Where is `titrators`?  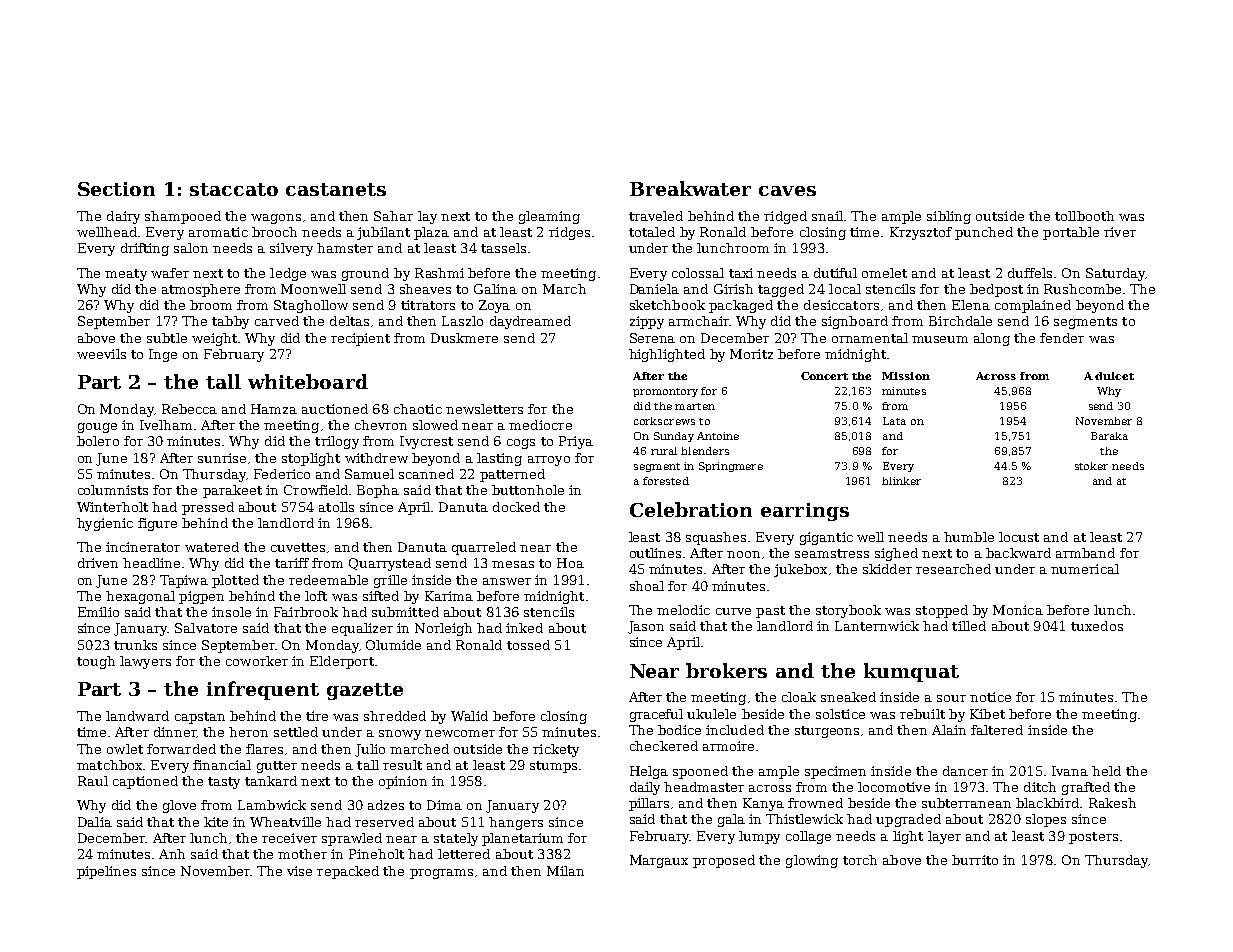 titrators is located at coordinates (428, 305).
